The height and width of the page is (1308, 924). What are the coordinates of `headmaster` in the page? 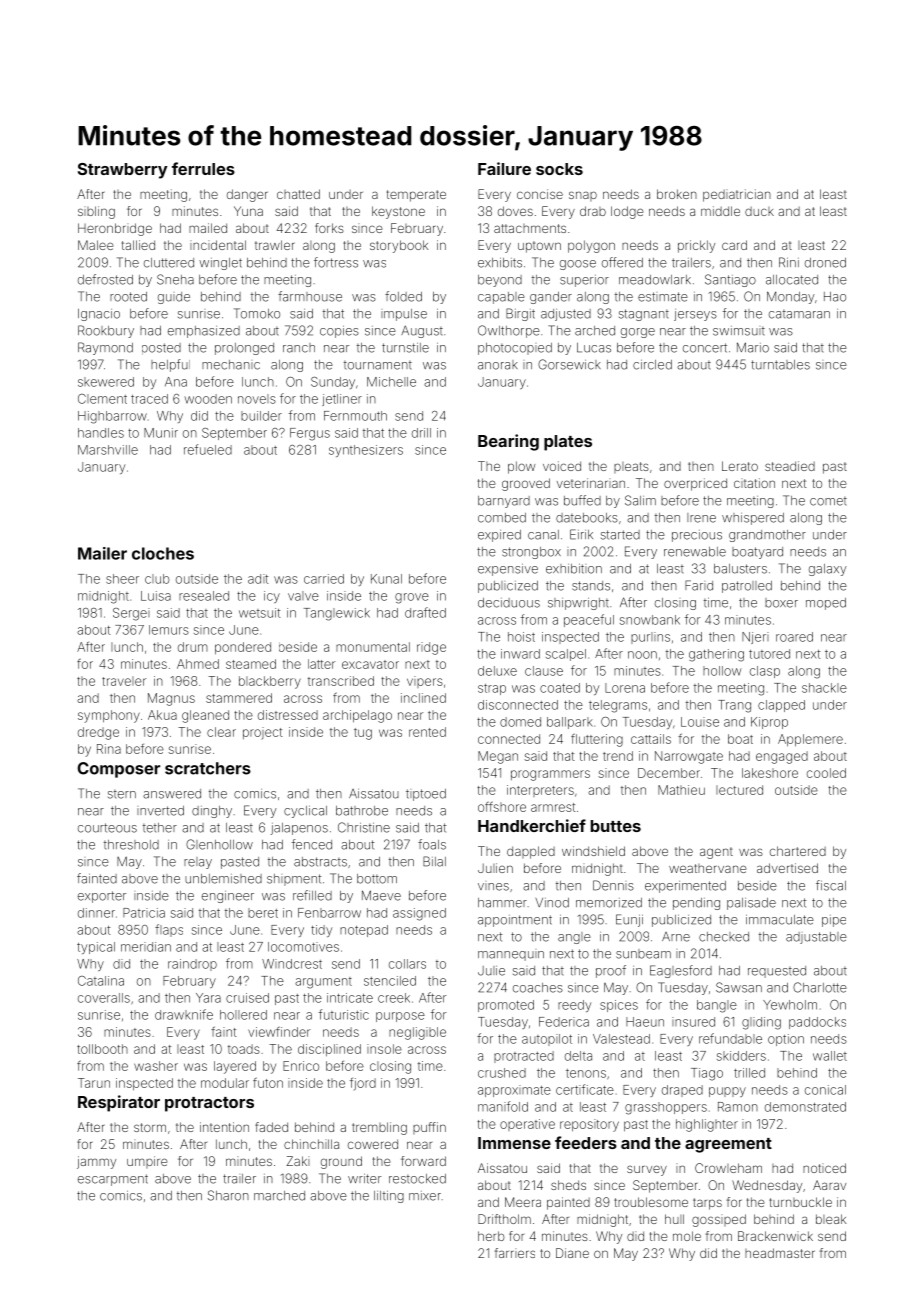 It's located at (780, 1253).
